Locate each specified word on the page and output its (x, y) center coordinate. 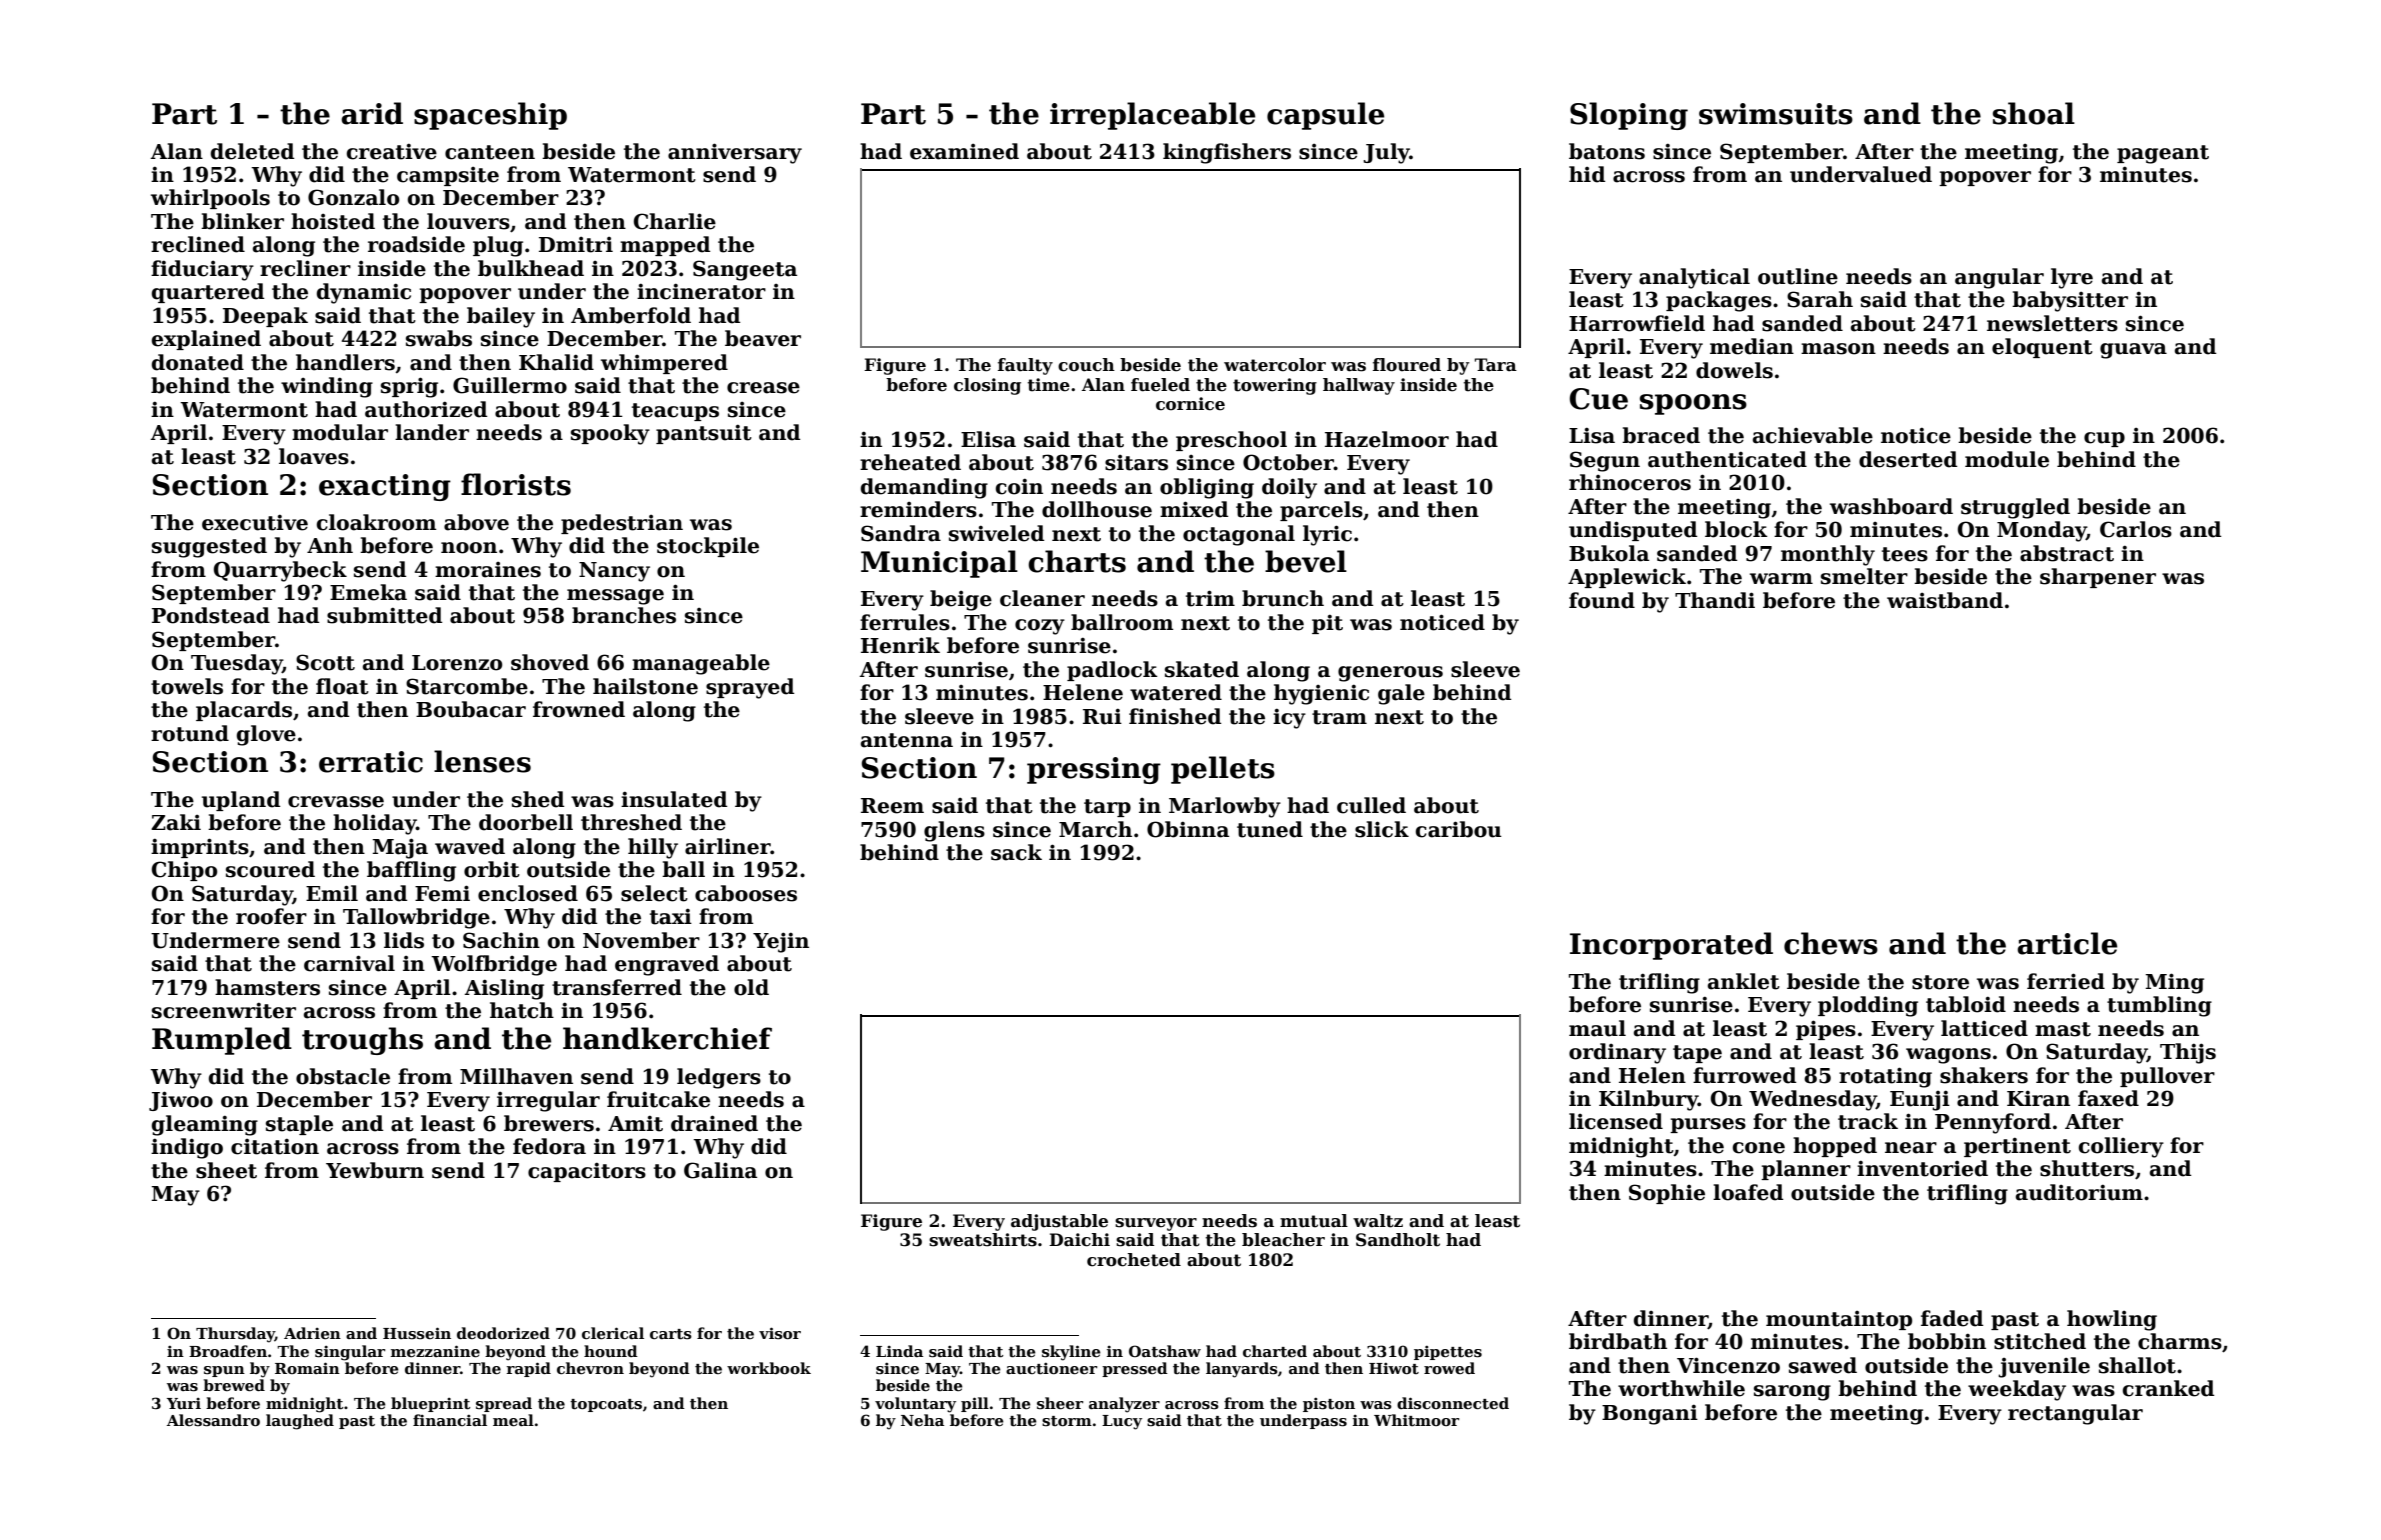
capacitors (587, 1172)
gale (1401, 694)
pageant (2163, 154)
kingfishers (1227, 153)
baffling (411, 871)
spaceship (490, 116)
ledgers (719, 1078)
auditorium (2079, 1192)
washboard (1891, 506)
